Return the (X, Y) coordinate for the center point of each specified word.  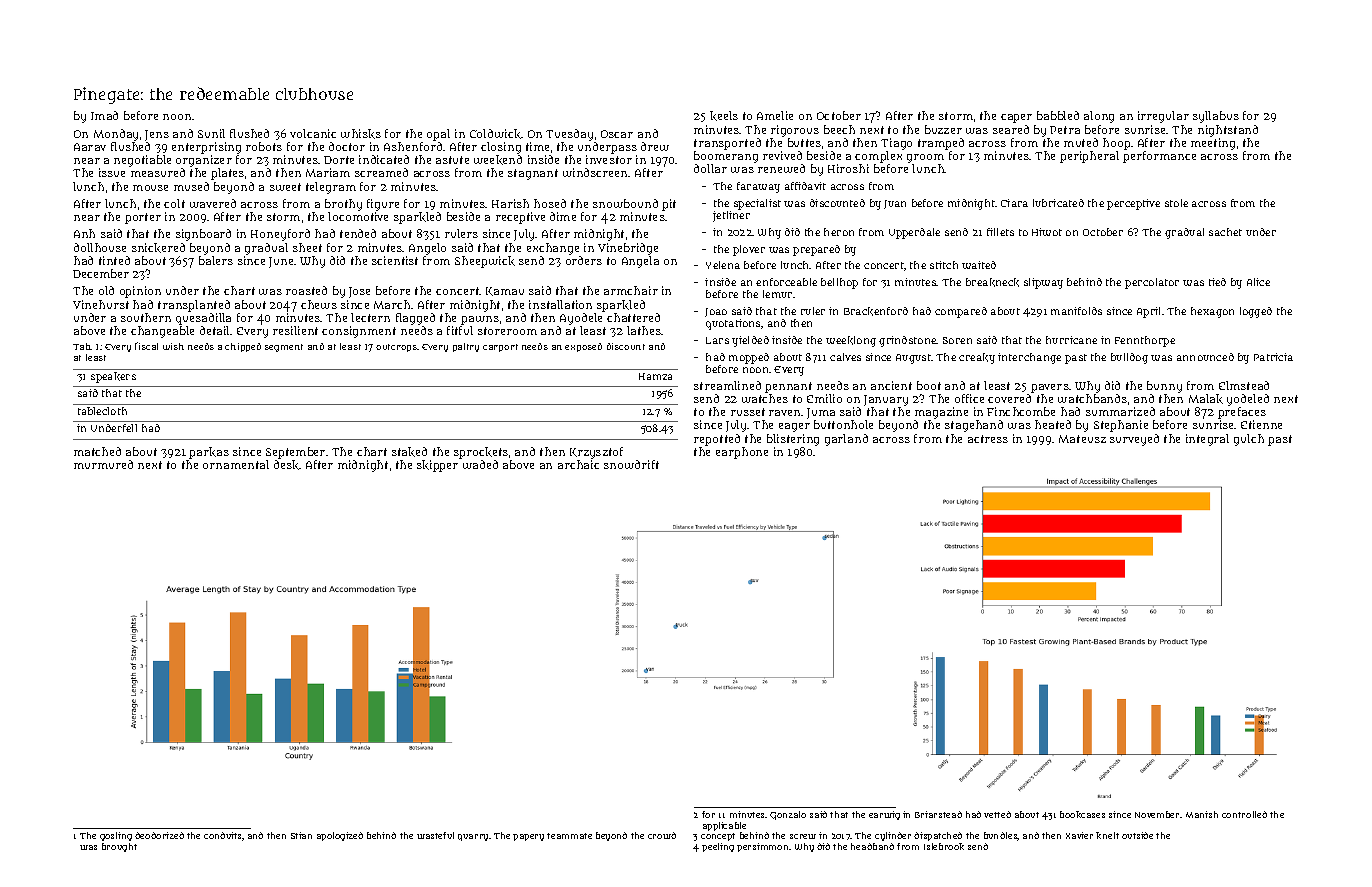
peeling (718, 847)
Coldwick (495, 134)
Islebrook (944, 846)
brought (119, 847)
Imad (104, 115)
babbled (1058, 115)
